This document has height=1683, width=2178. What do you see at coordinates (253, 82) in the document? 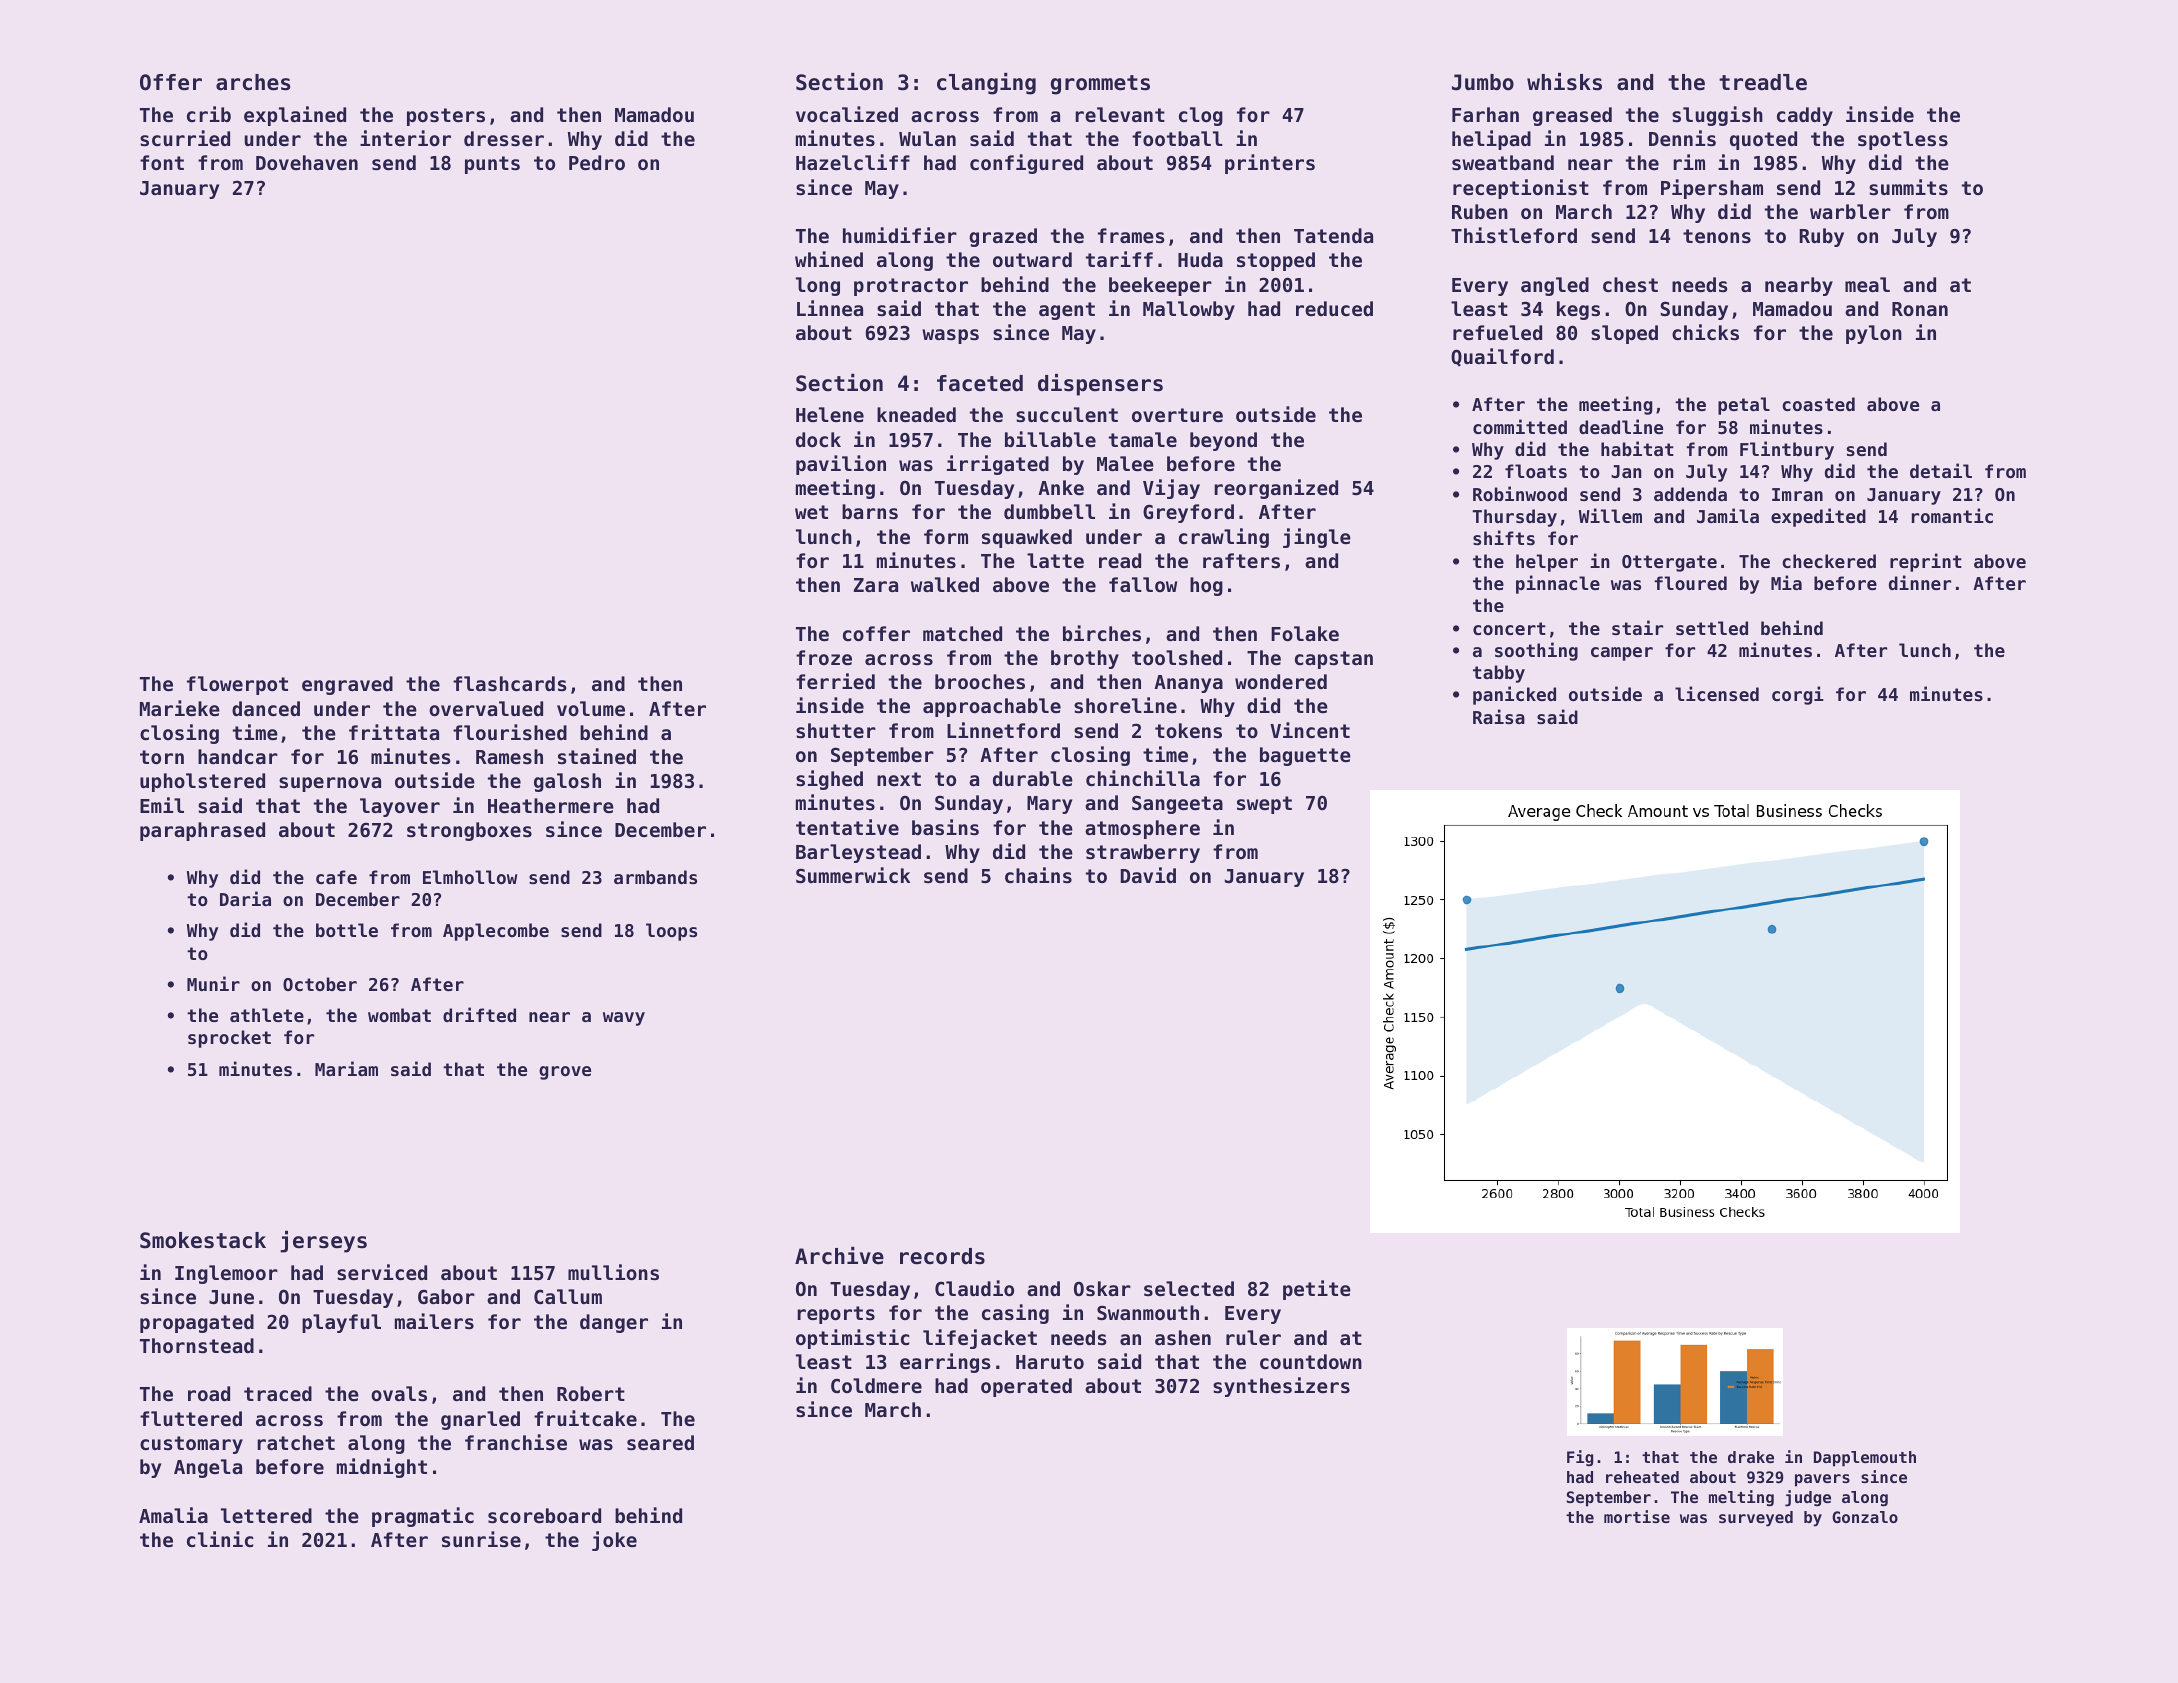
I see `arches` at bounding box center [253, 82].
